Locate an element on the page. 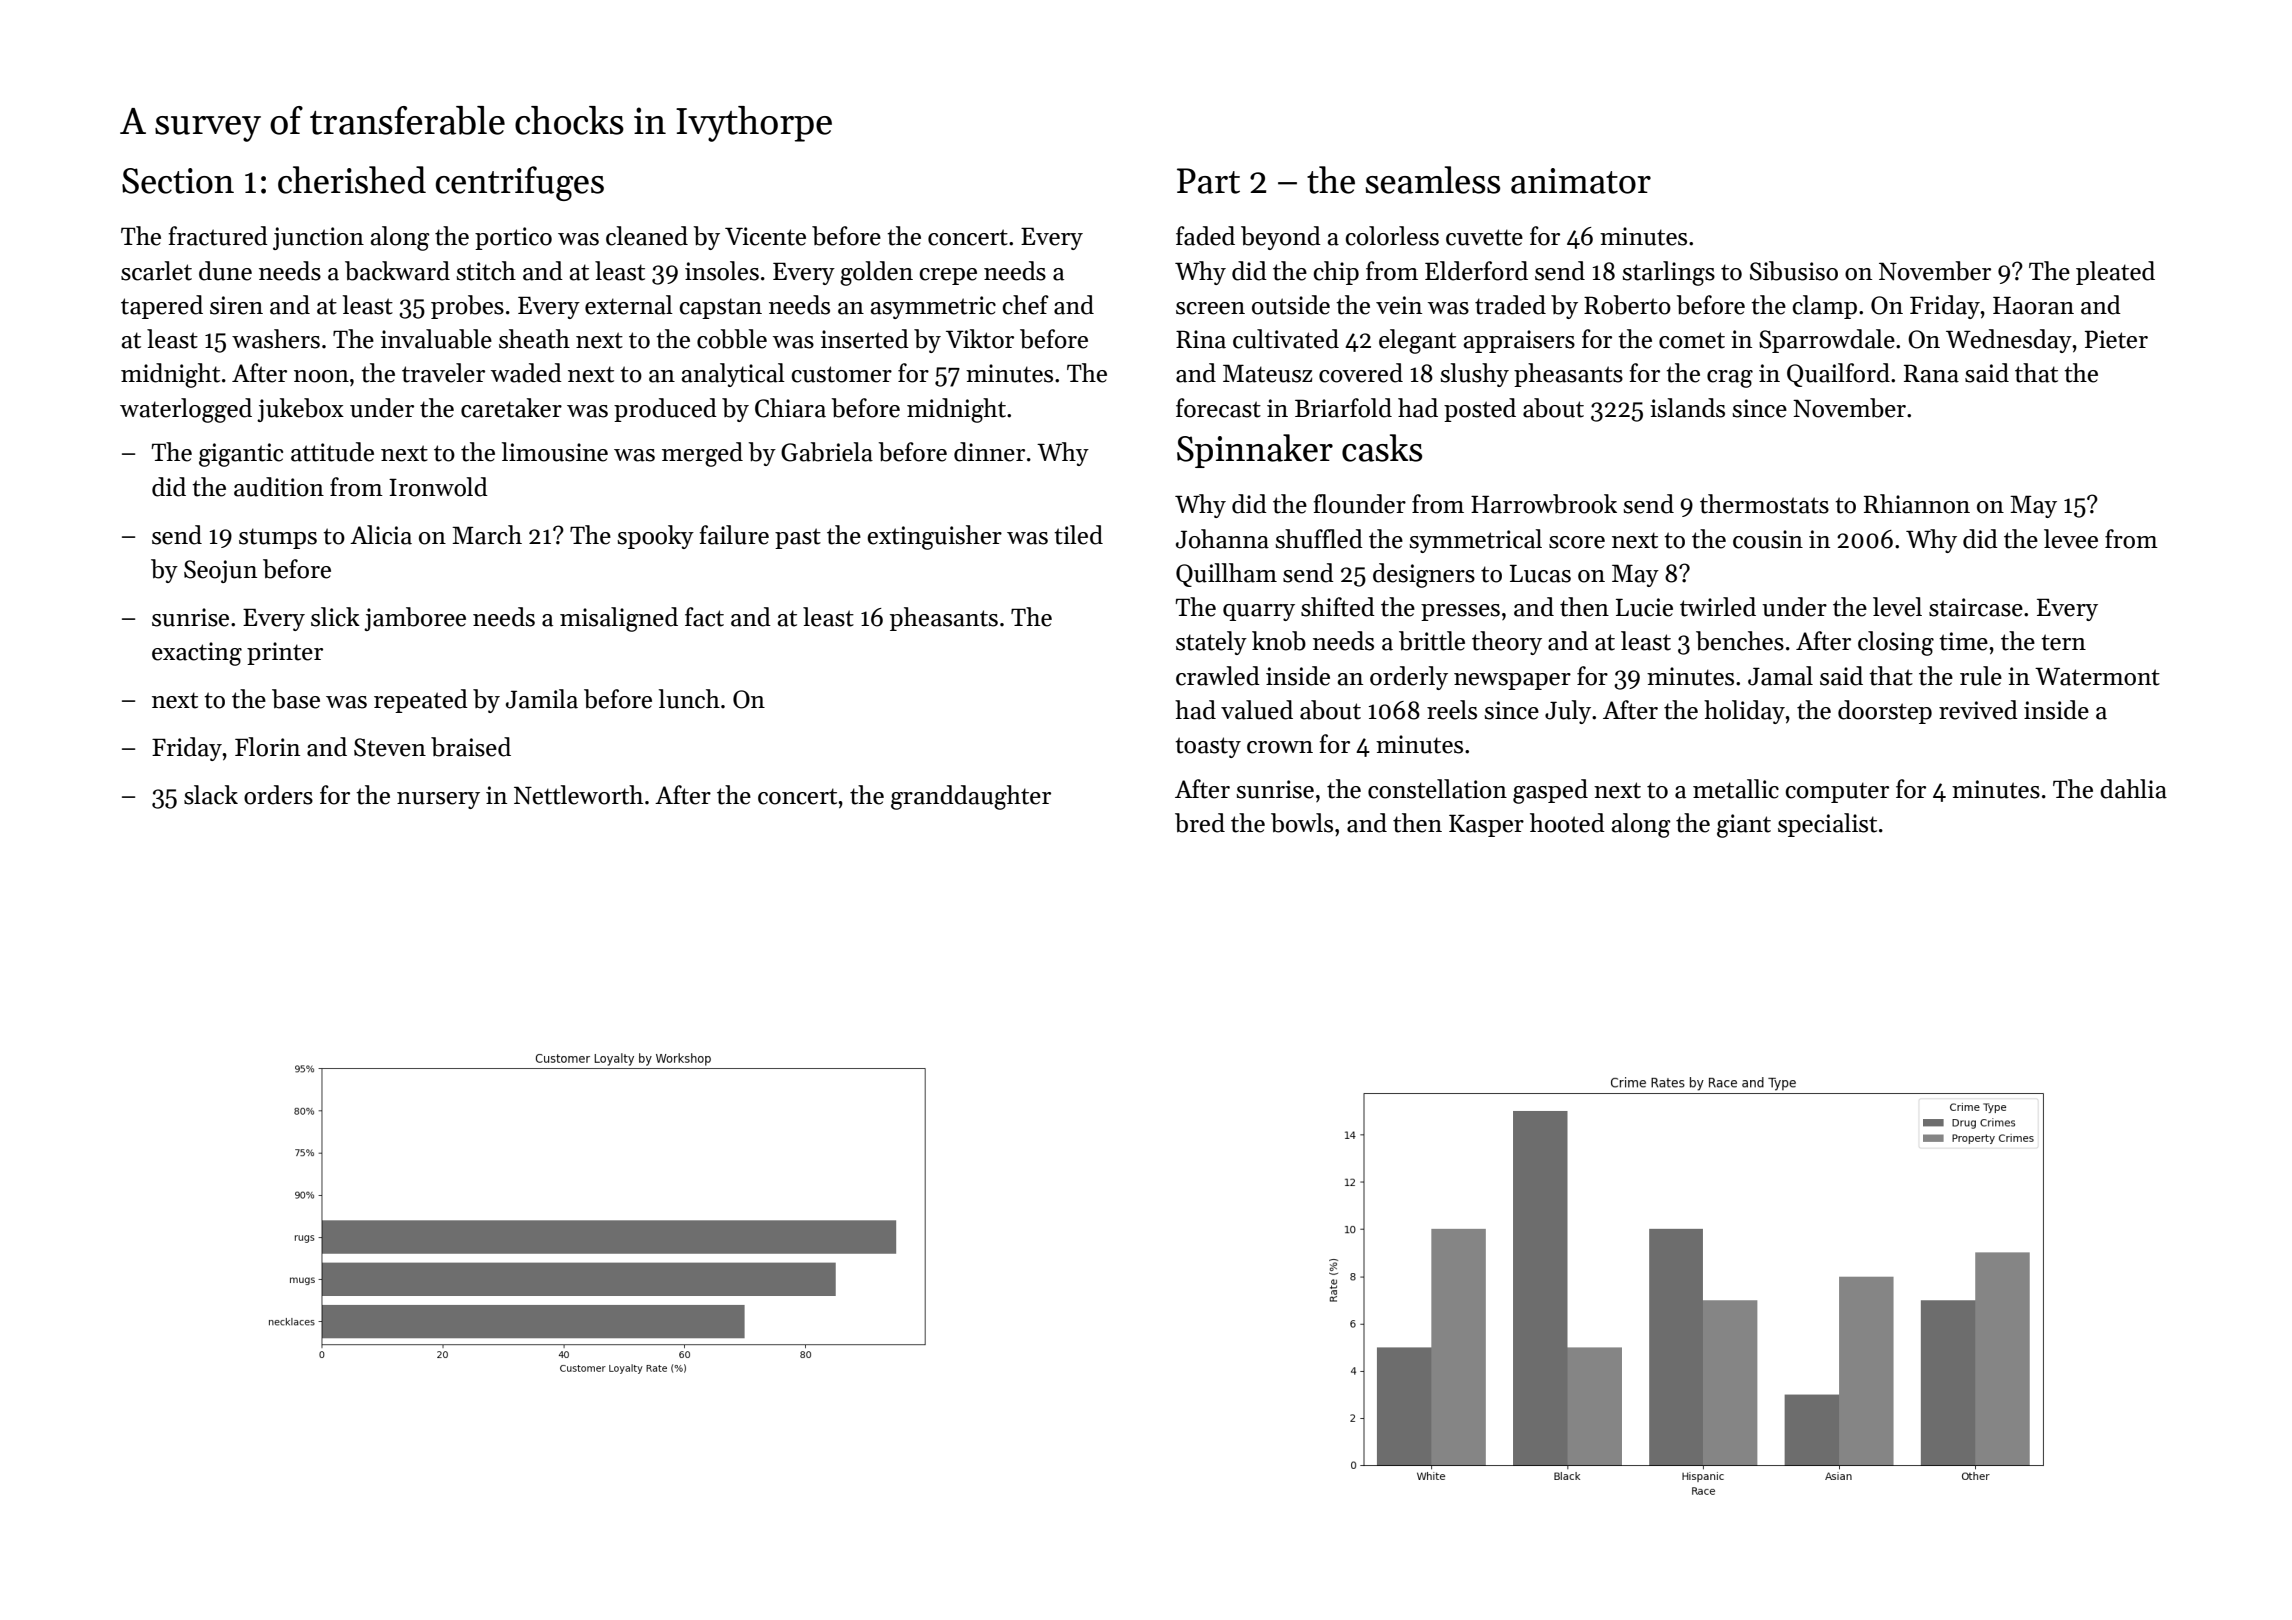  Briarfold is located at coordinates (1343, 408).
